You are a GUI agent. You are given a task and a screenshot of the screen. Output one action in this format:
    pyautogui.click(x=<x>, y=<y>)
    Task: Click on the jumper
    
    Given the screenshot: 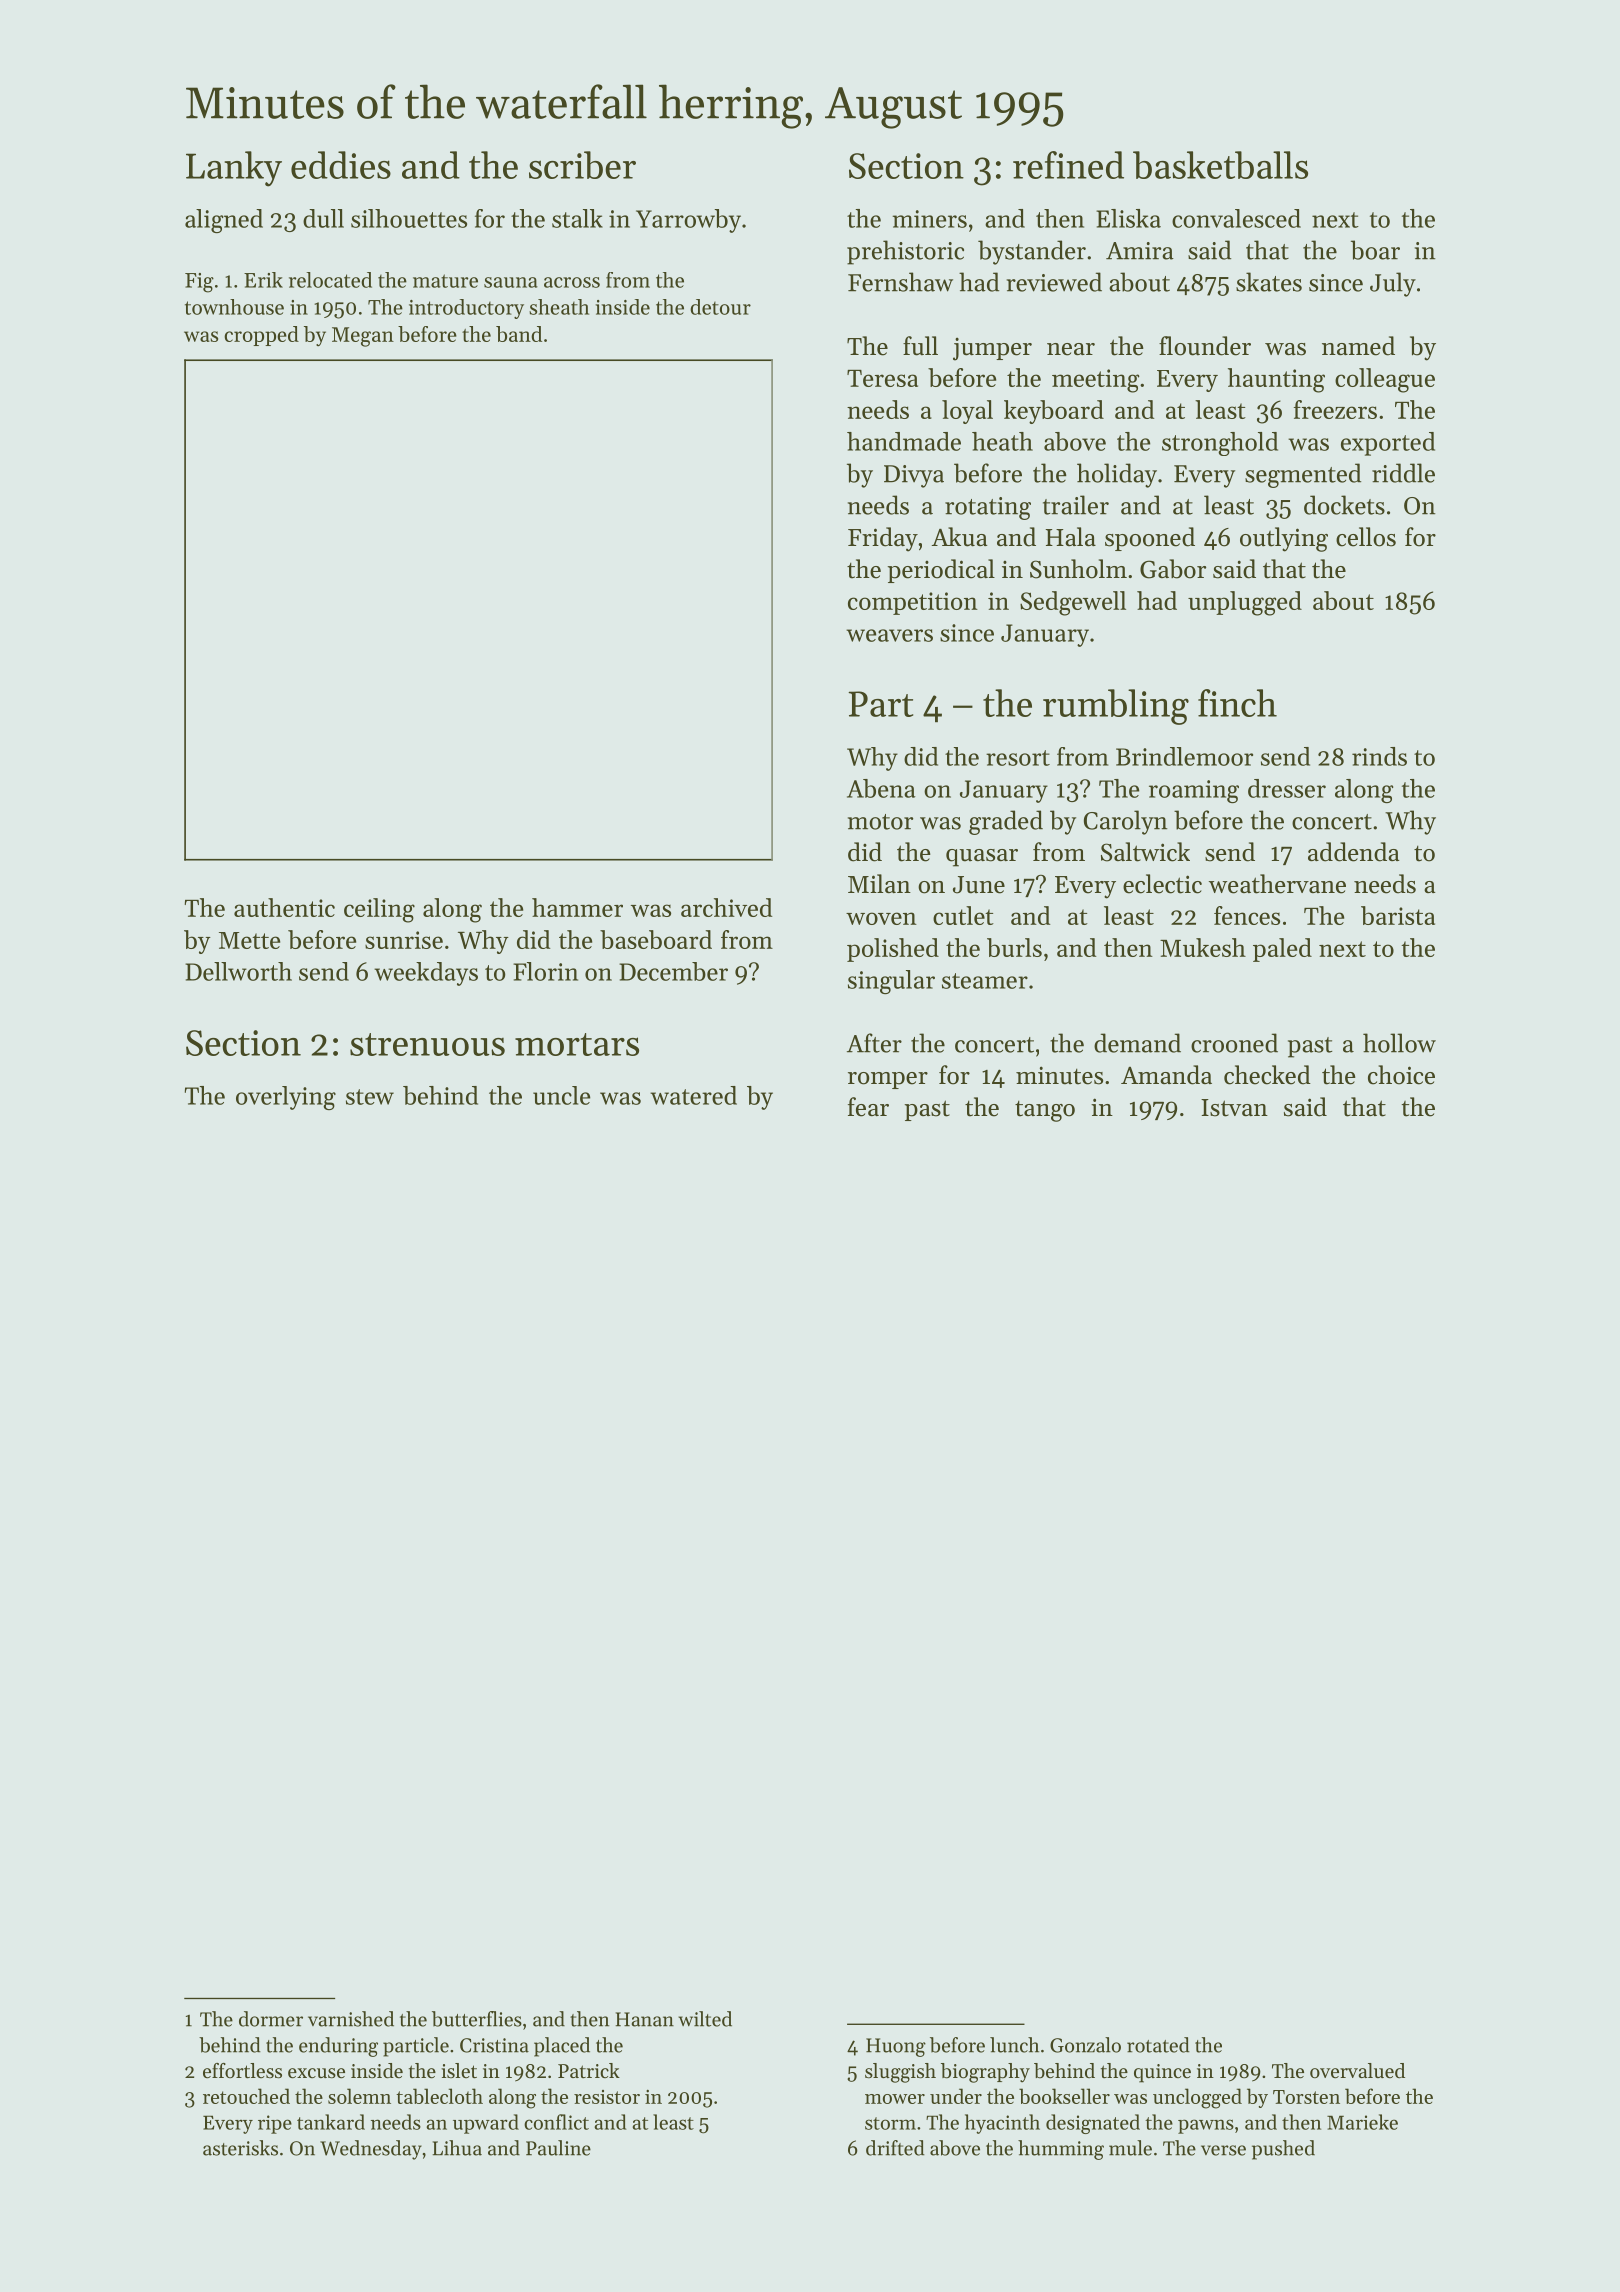 What is the action you would take?
    pyautogui.click(x=992, y=349)
